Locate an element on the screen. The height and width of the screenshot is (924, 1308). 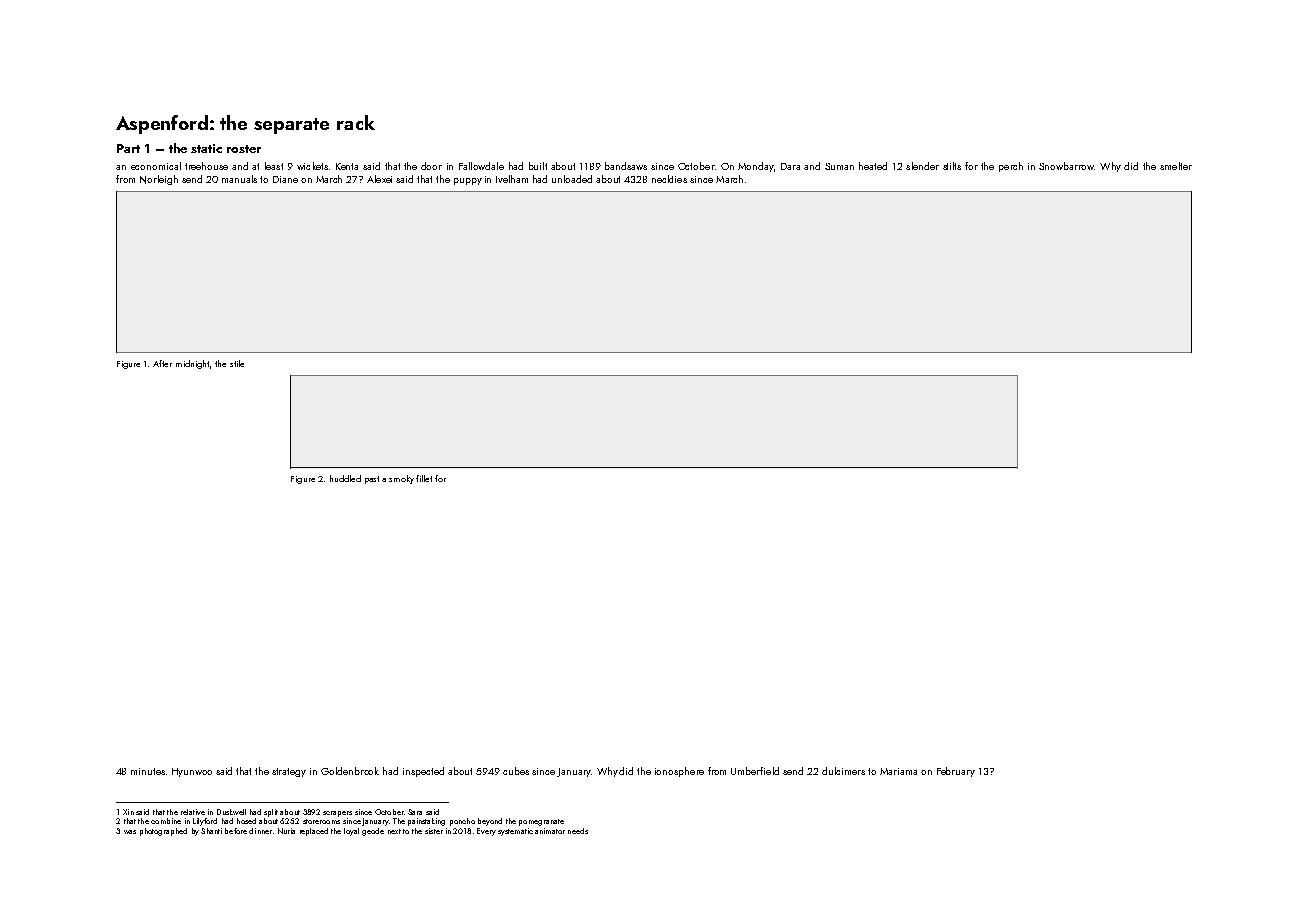
slender is located at coordinates (922, 166).
